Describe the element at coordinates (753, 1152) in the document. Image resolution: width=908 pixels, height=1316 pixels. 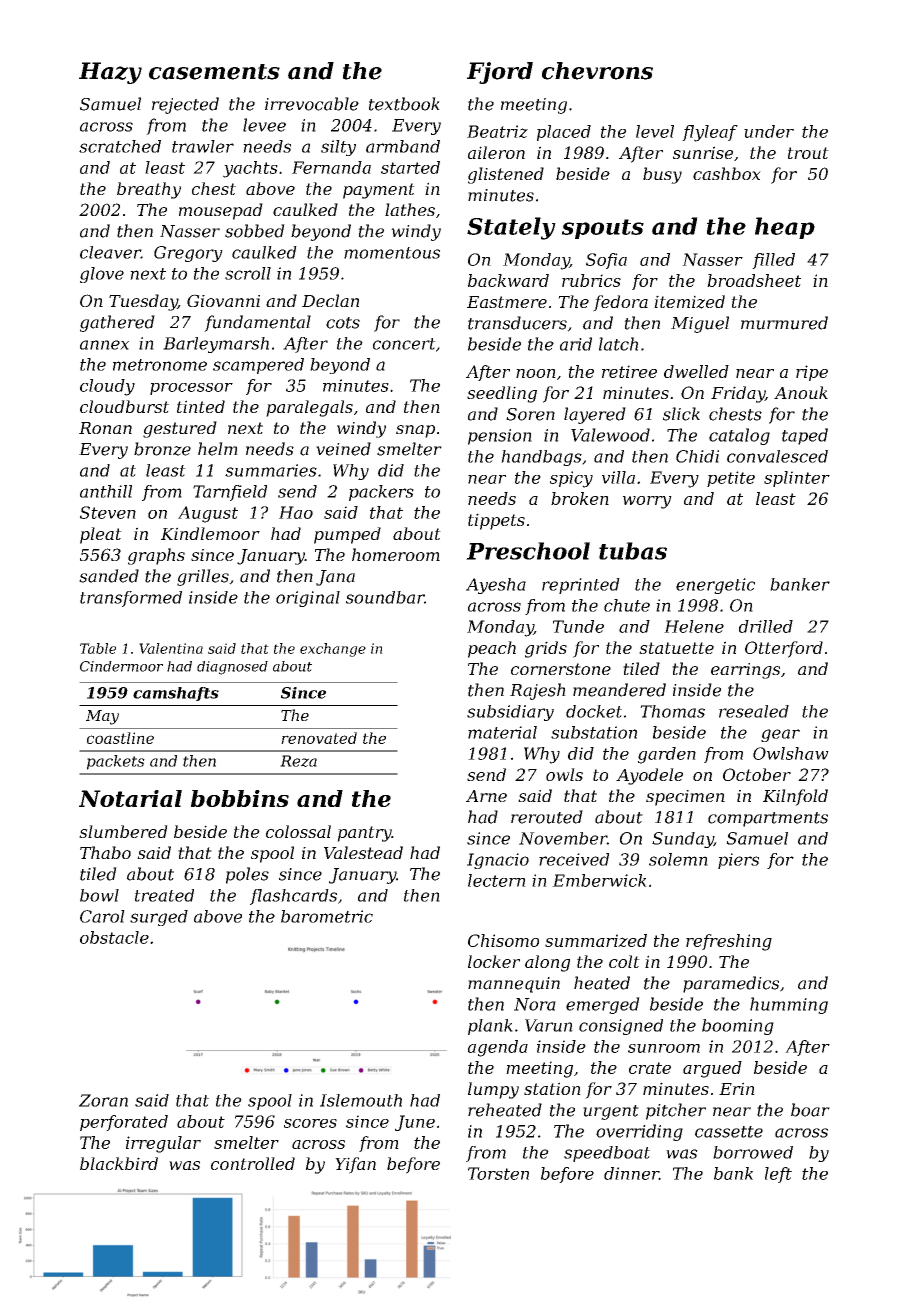
I see `borrowed` at that location.
